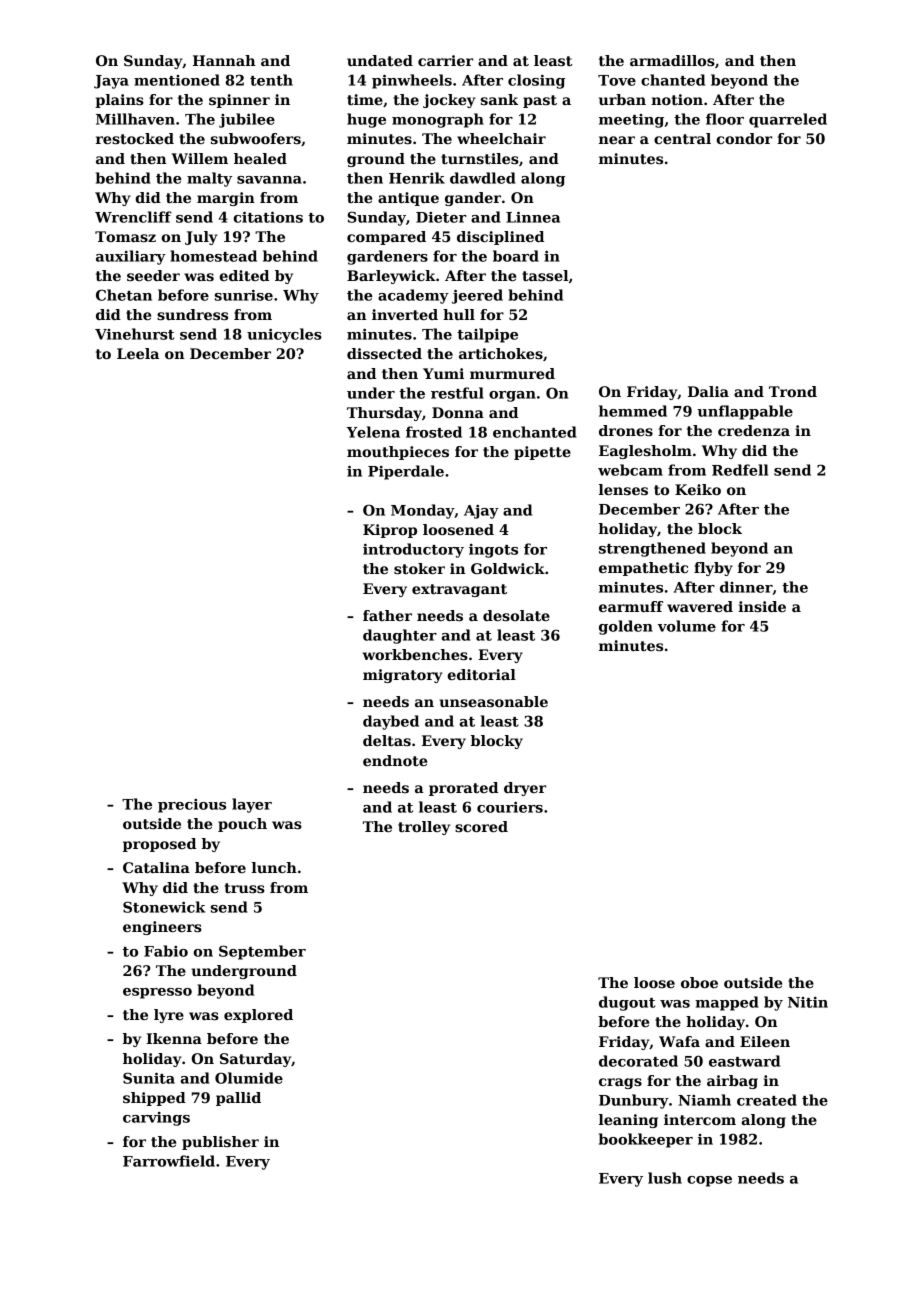  Describe the element at coordinates (793, 391) in the screenshot. I see `Trond` at that location.
